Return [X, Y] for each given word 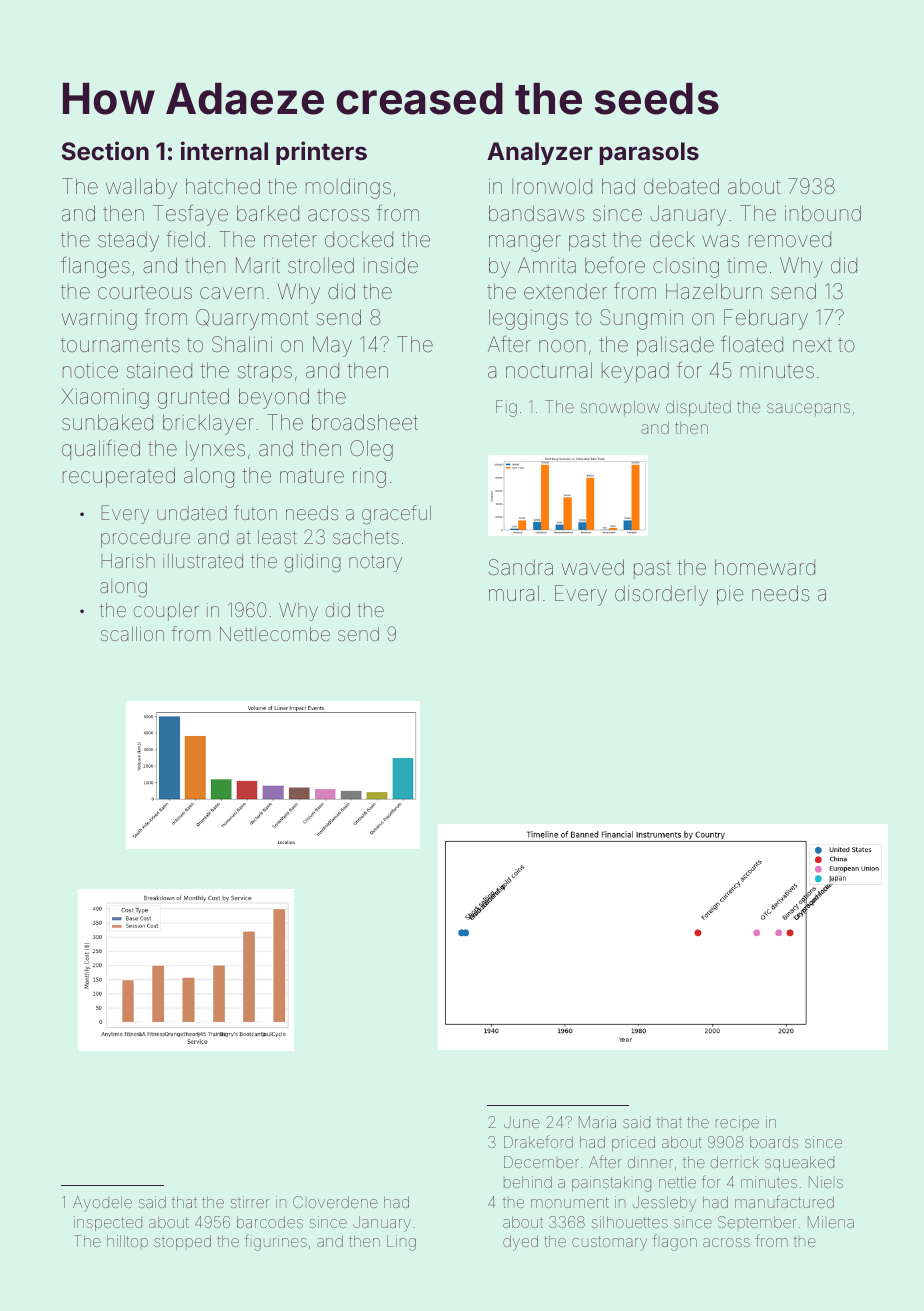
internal [224, 151]
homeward [765, 567]
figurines [276, 1242]
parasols [649, 153]
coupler [166, 612]
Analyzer [540, 153]
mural [514, 593]
